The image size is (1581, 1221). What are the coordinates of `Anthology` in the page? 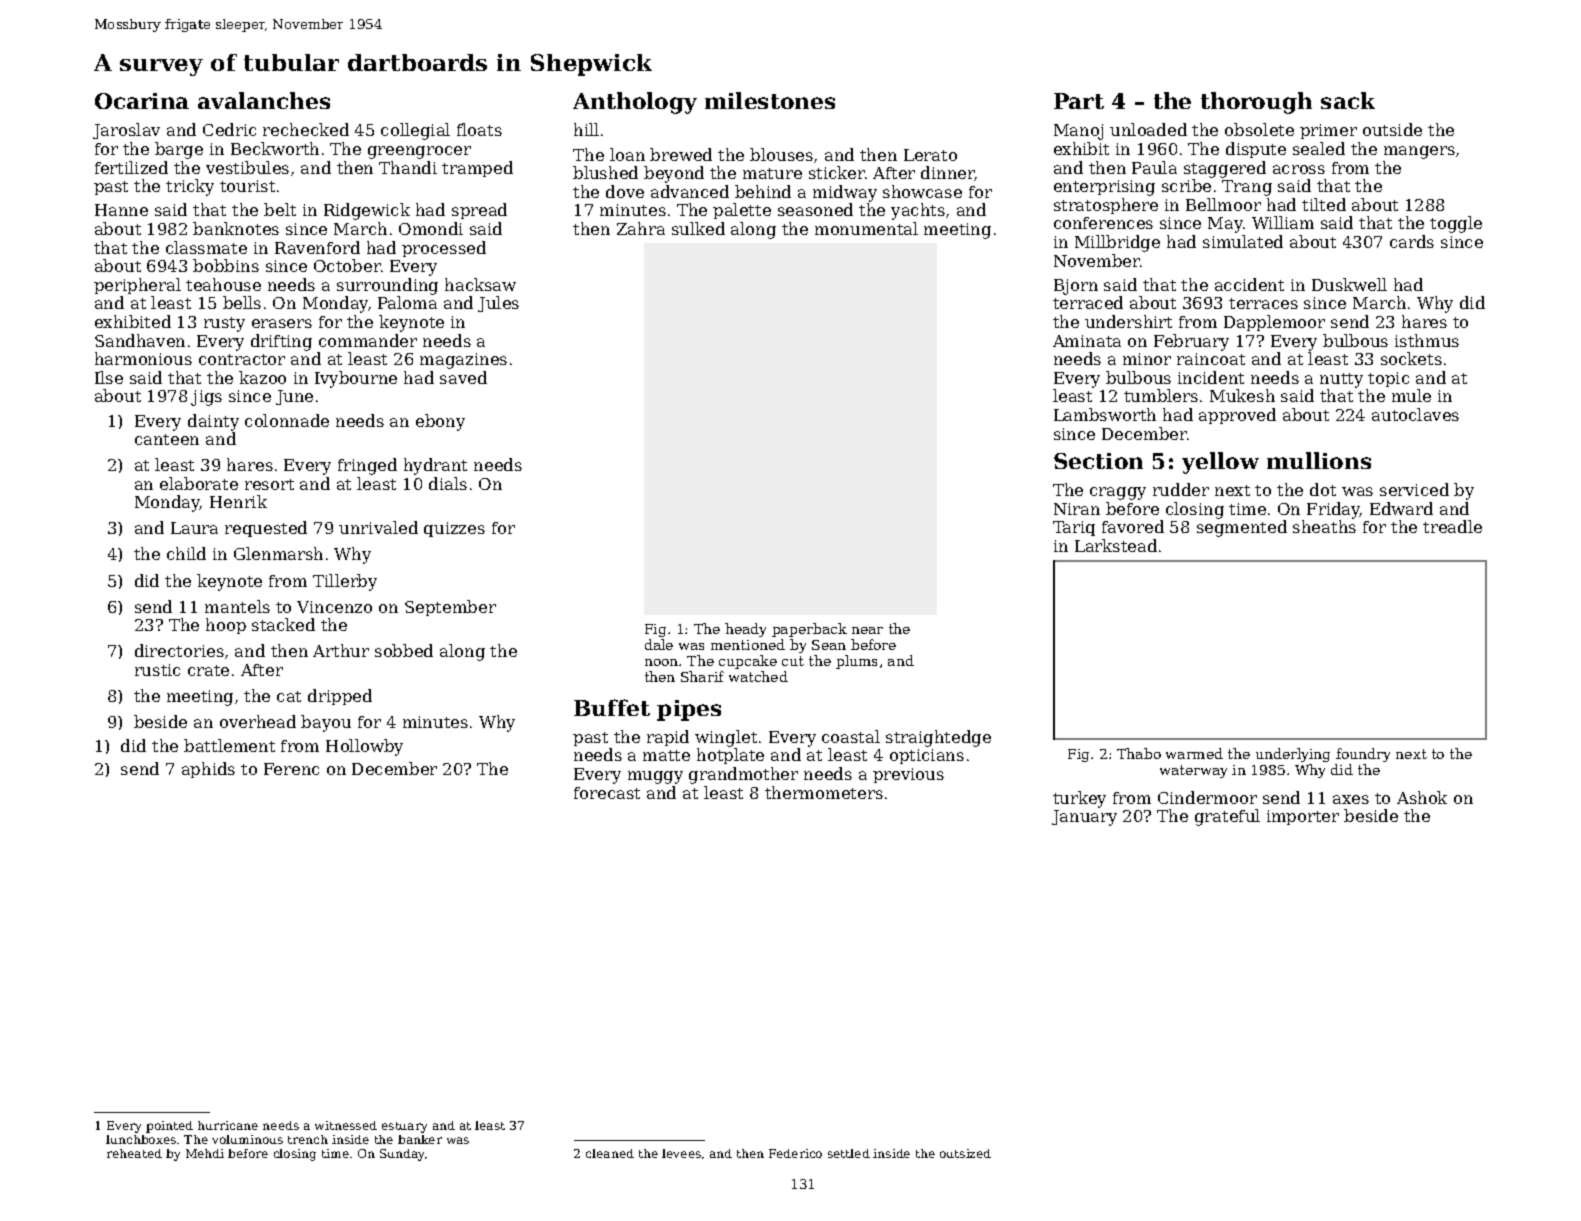 It's located at (635, 103).
